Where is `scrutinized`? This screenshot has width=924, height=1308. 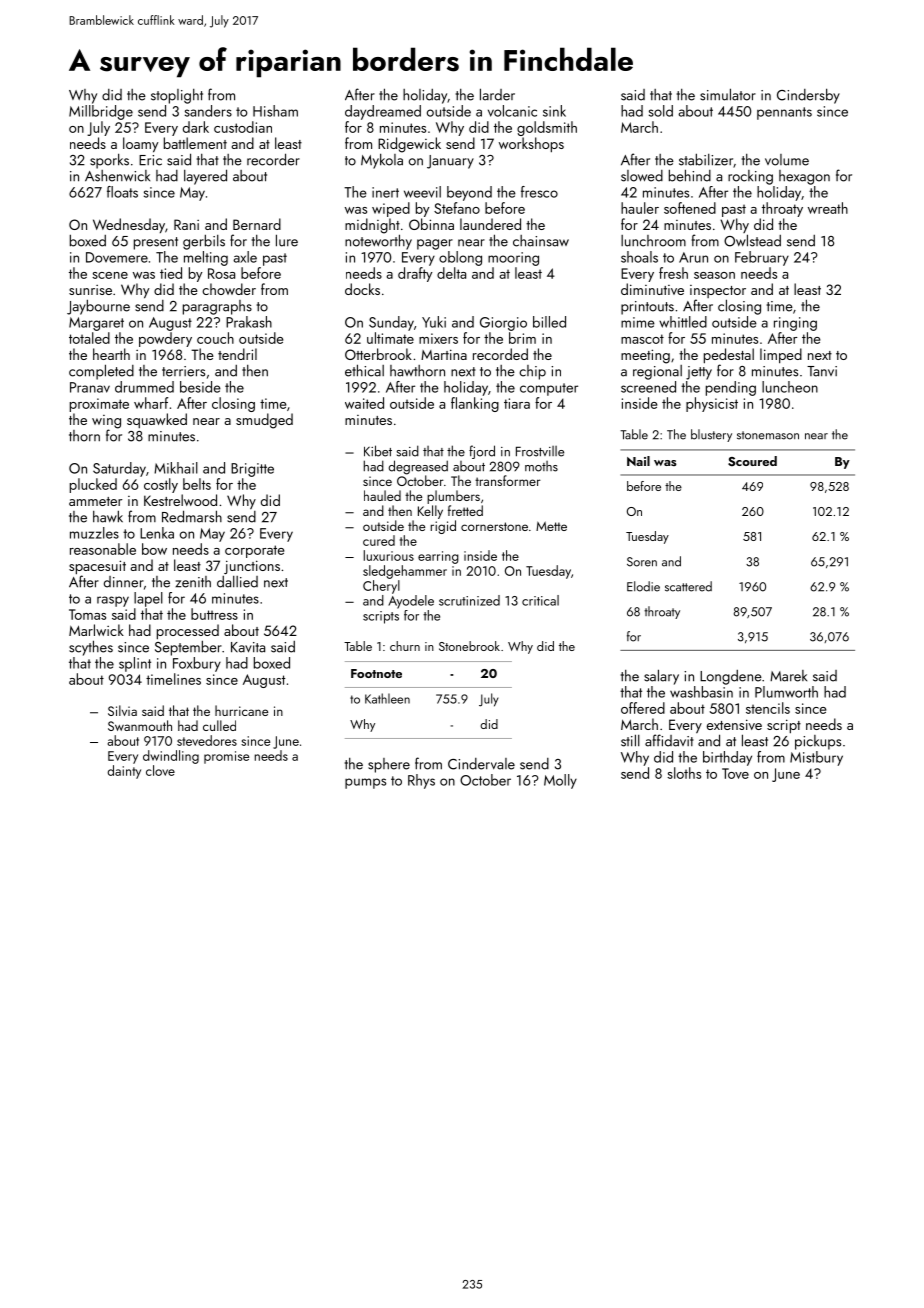
scrutinized is located at coordinates (469, 600).
